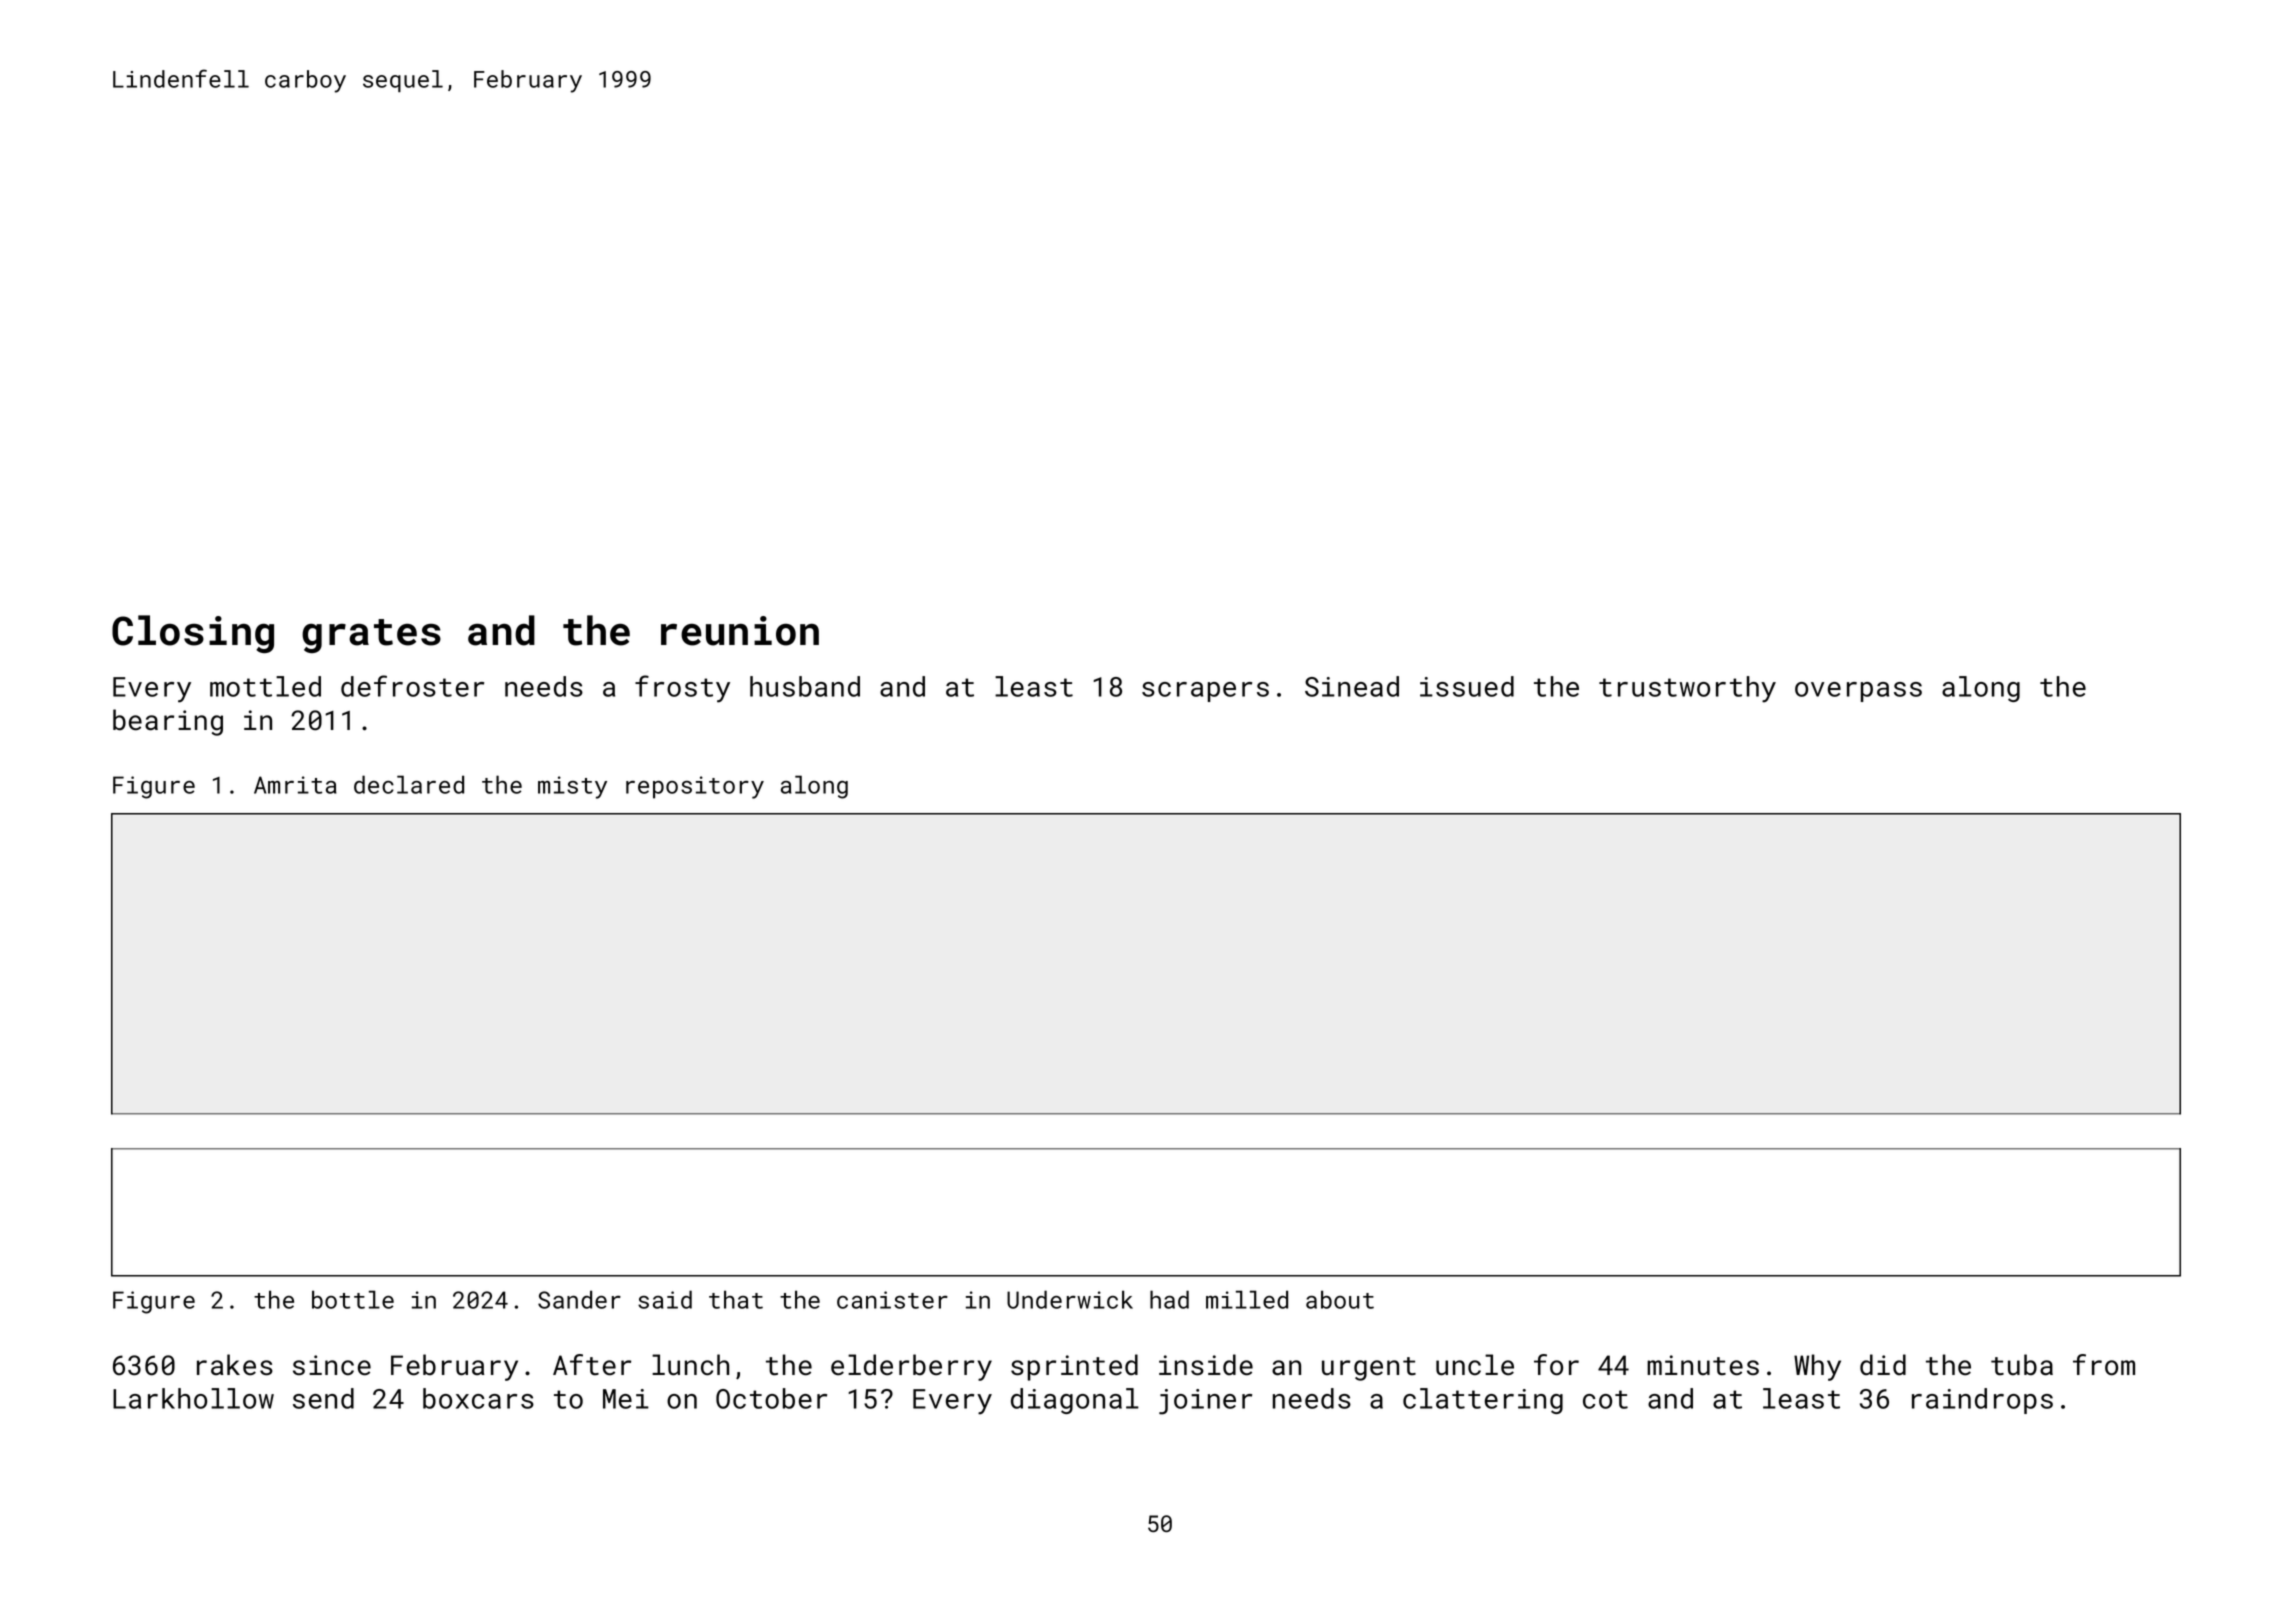  What do you see at coordinates (1340, 1299) in the document?
I see `about` at bounding box center [1340, 1299].
